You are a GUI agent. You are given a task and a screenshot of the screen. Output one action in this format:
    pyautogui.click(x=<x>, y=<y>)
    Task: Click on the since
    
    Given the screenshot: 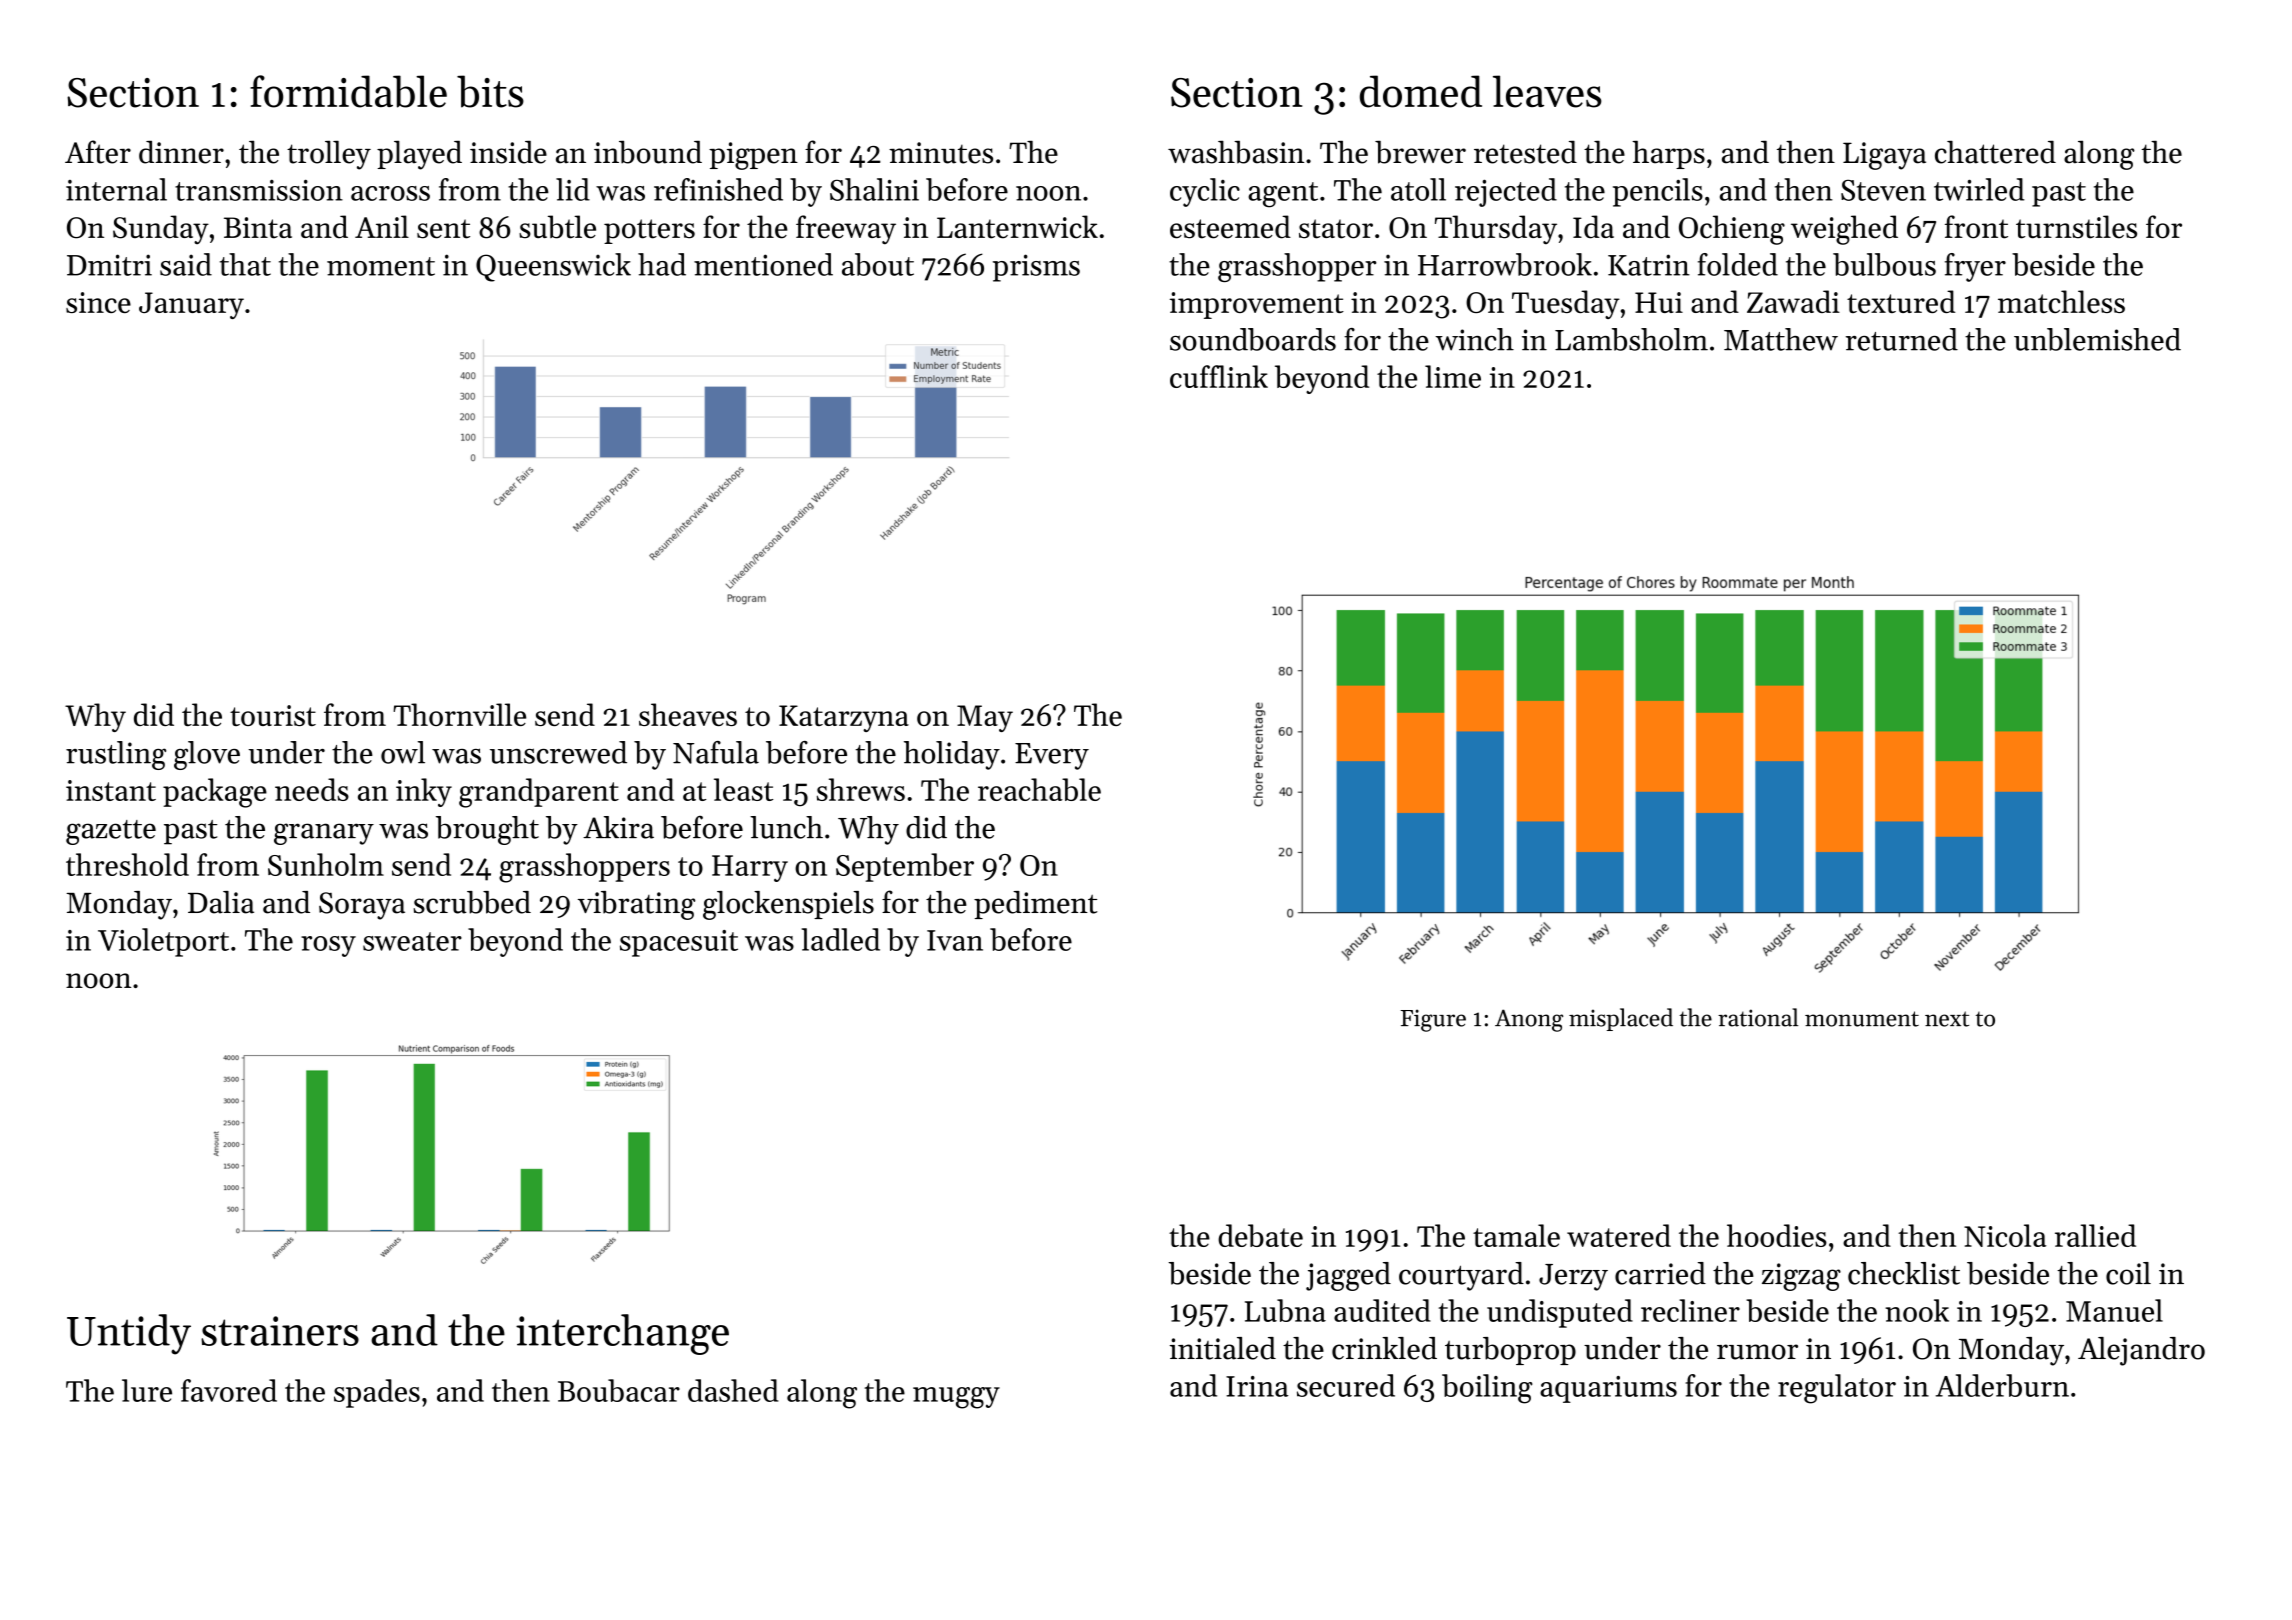 What is the action you would take?
    pyautogui.click(x=98, y=302)
